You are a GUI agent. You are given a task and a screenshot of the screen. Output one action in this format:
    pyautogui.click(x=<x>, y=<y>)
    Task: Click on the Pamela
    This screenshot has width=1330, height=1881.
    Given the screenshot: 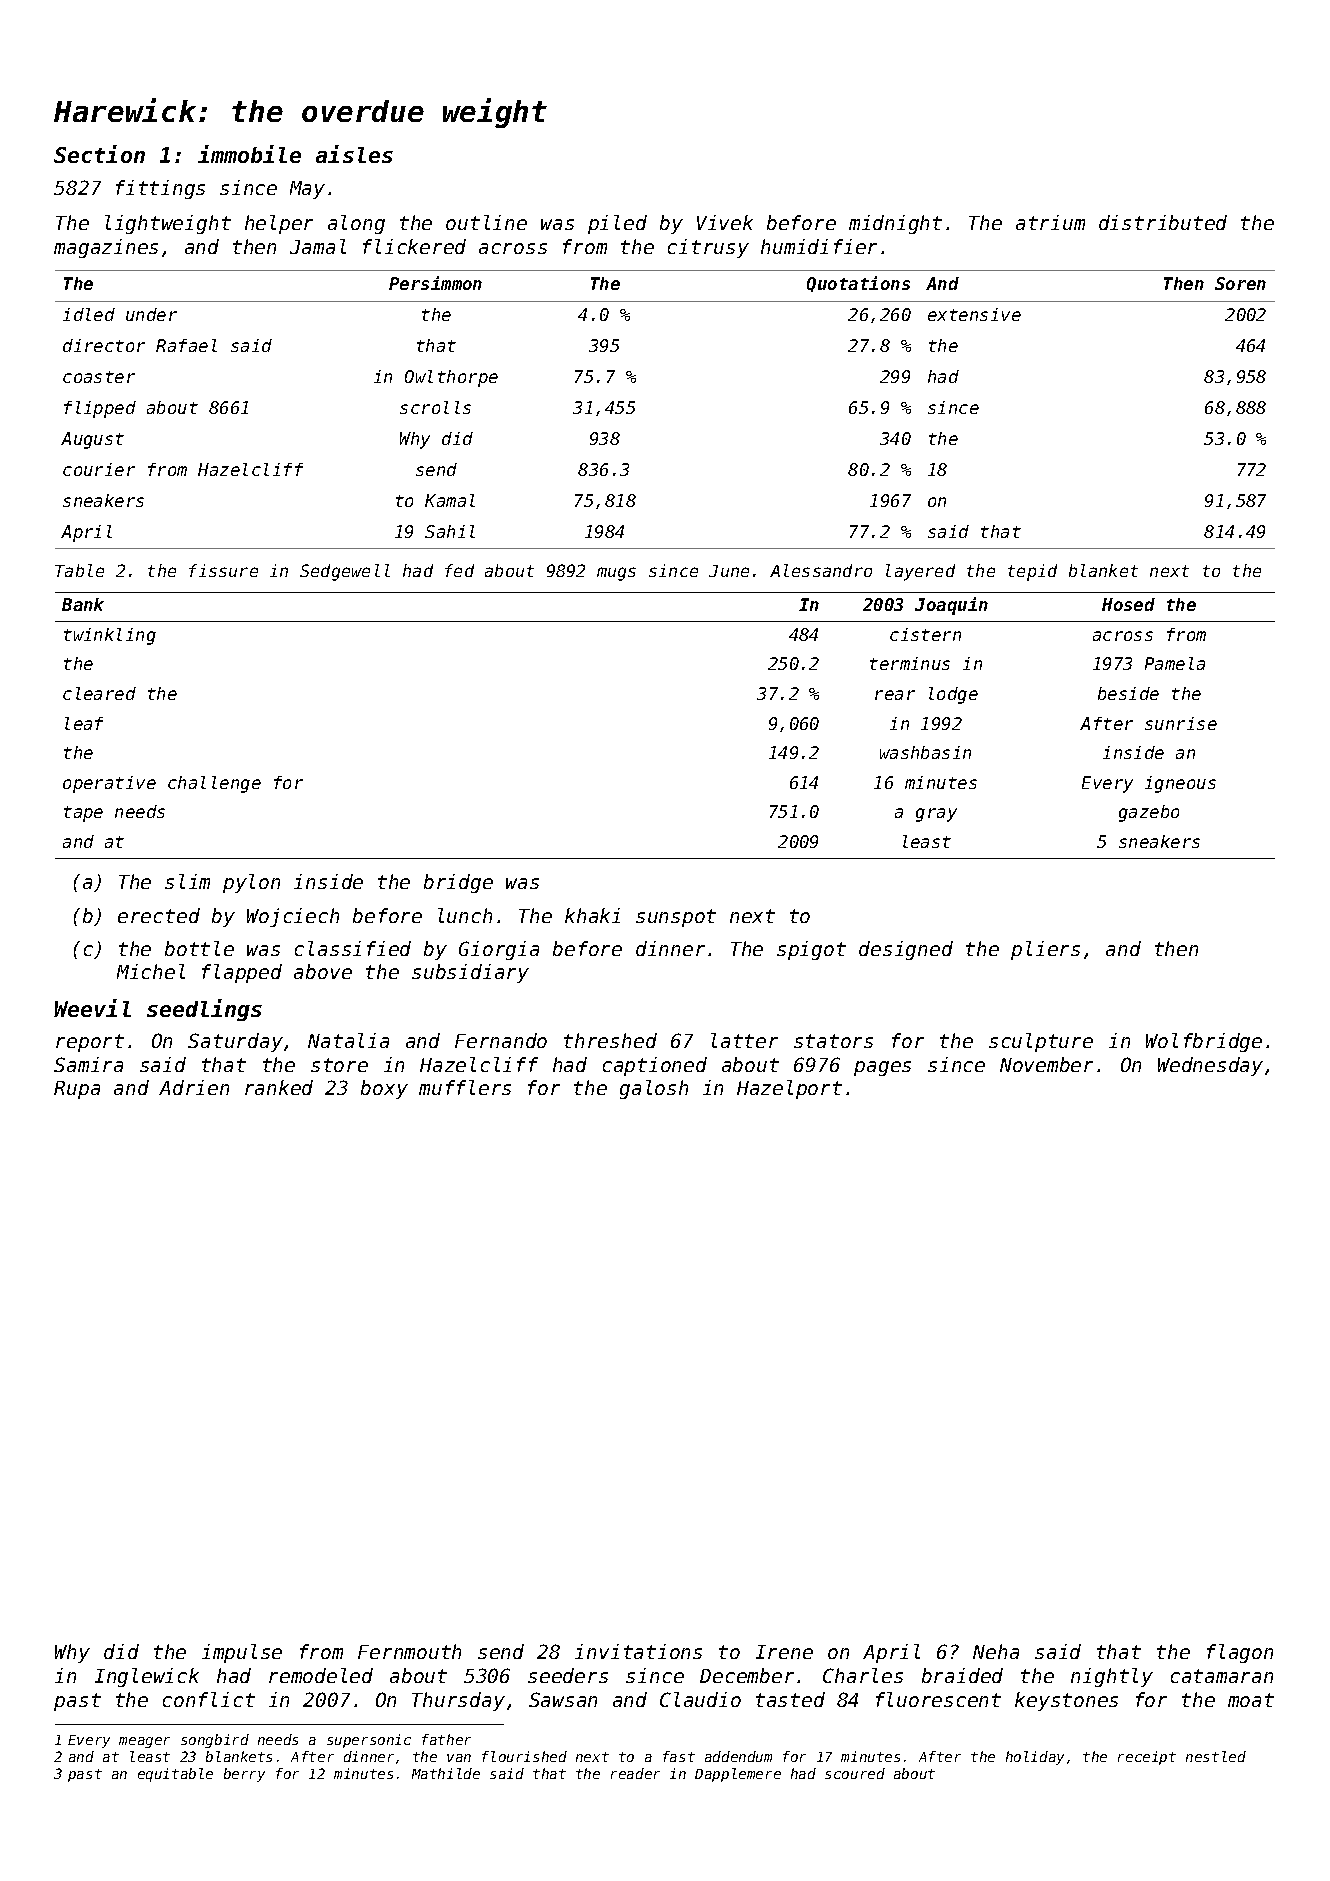 What is the action you would take?
    pyautogui.click(x=1175, y=663)
